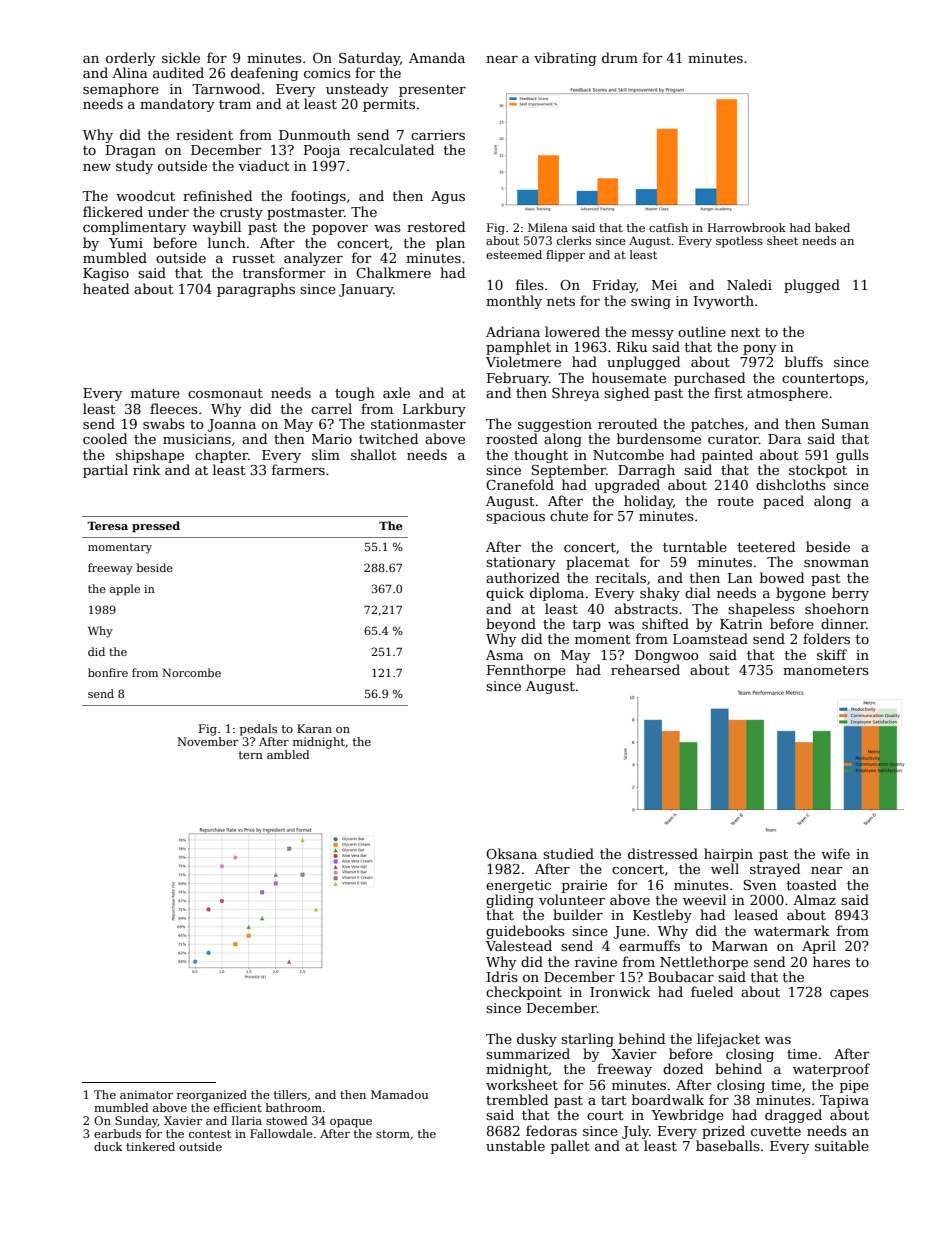 This document has height=1233, width=952. I want to click on Amanda, so click(437, 57).
